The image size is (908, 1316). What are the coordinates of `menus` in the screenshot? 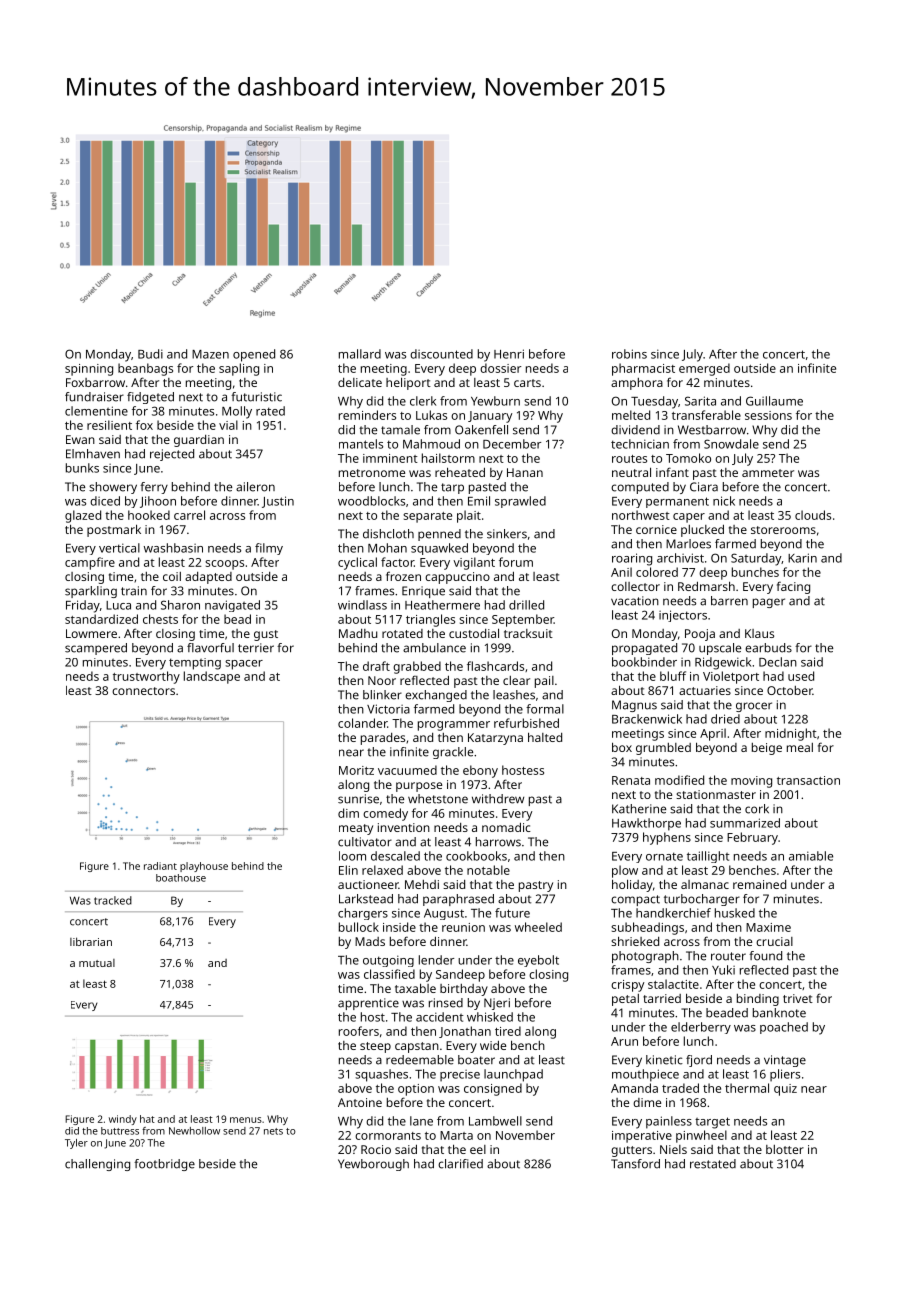 It's located at (246, 1120).
